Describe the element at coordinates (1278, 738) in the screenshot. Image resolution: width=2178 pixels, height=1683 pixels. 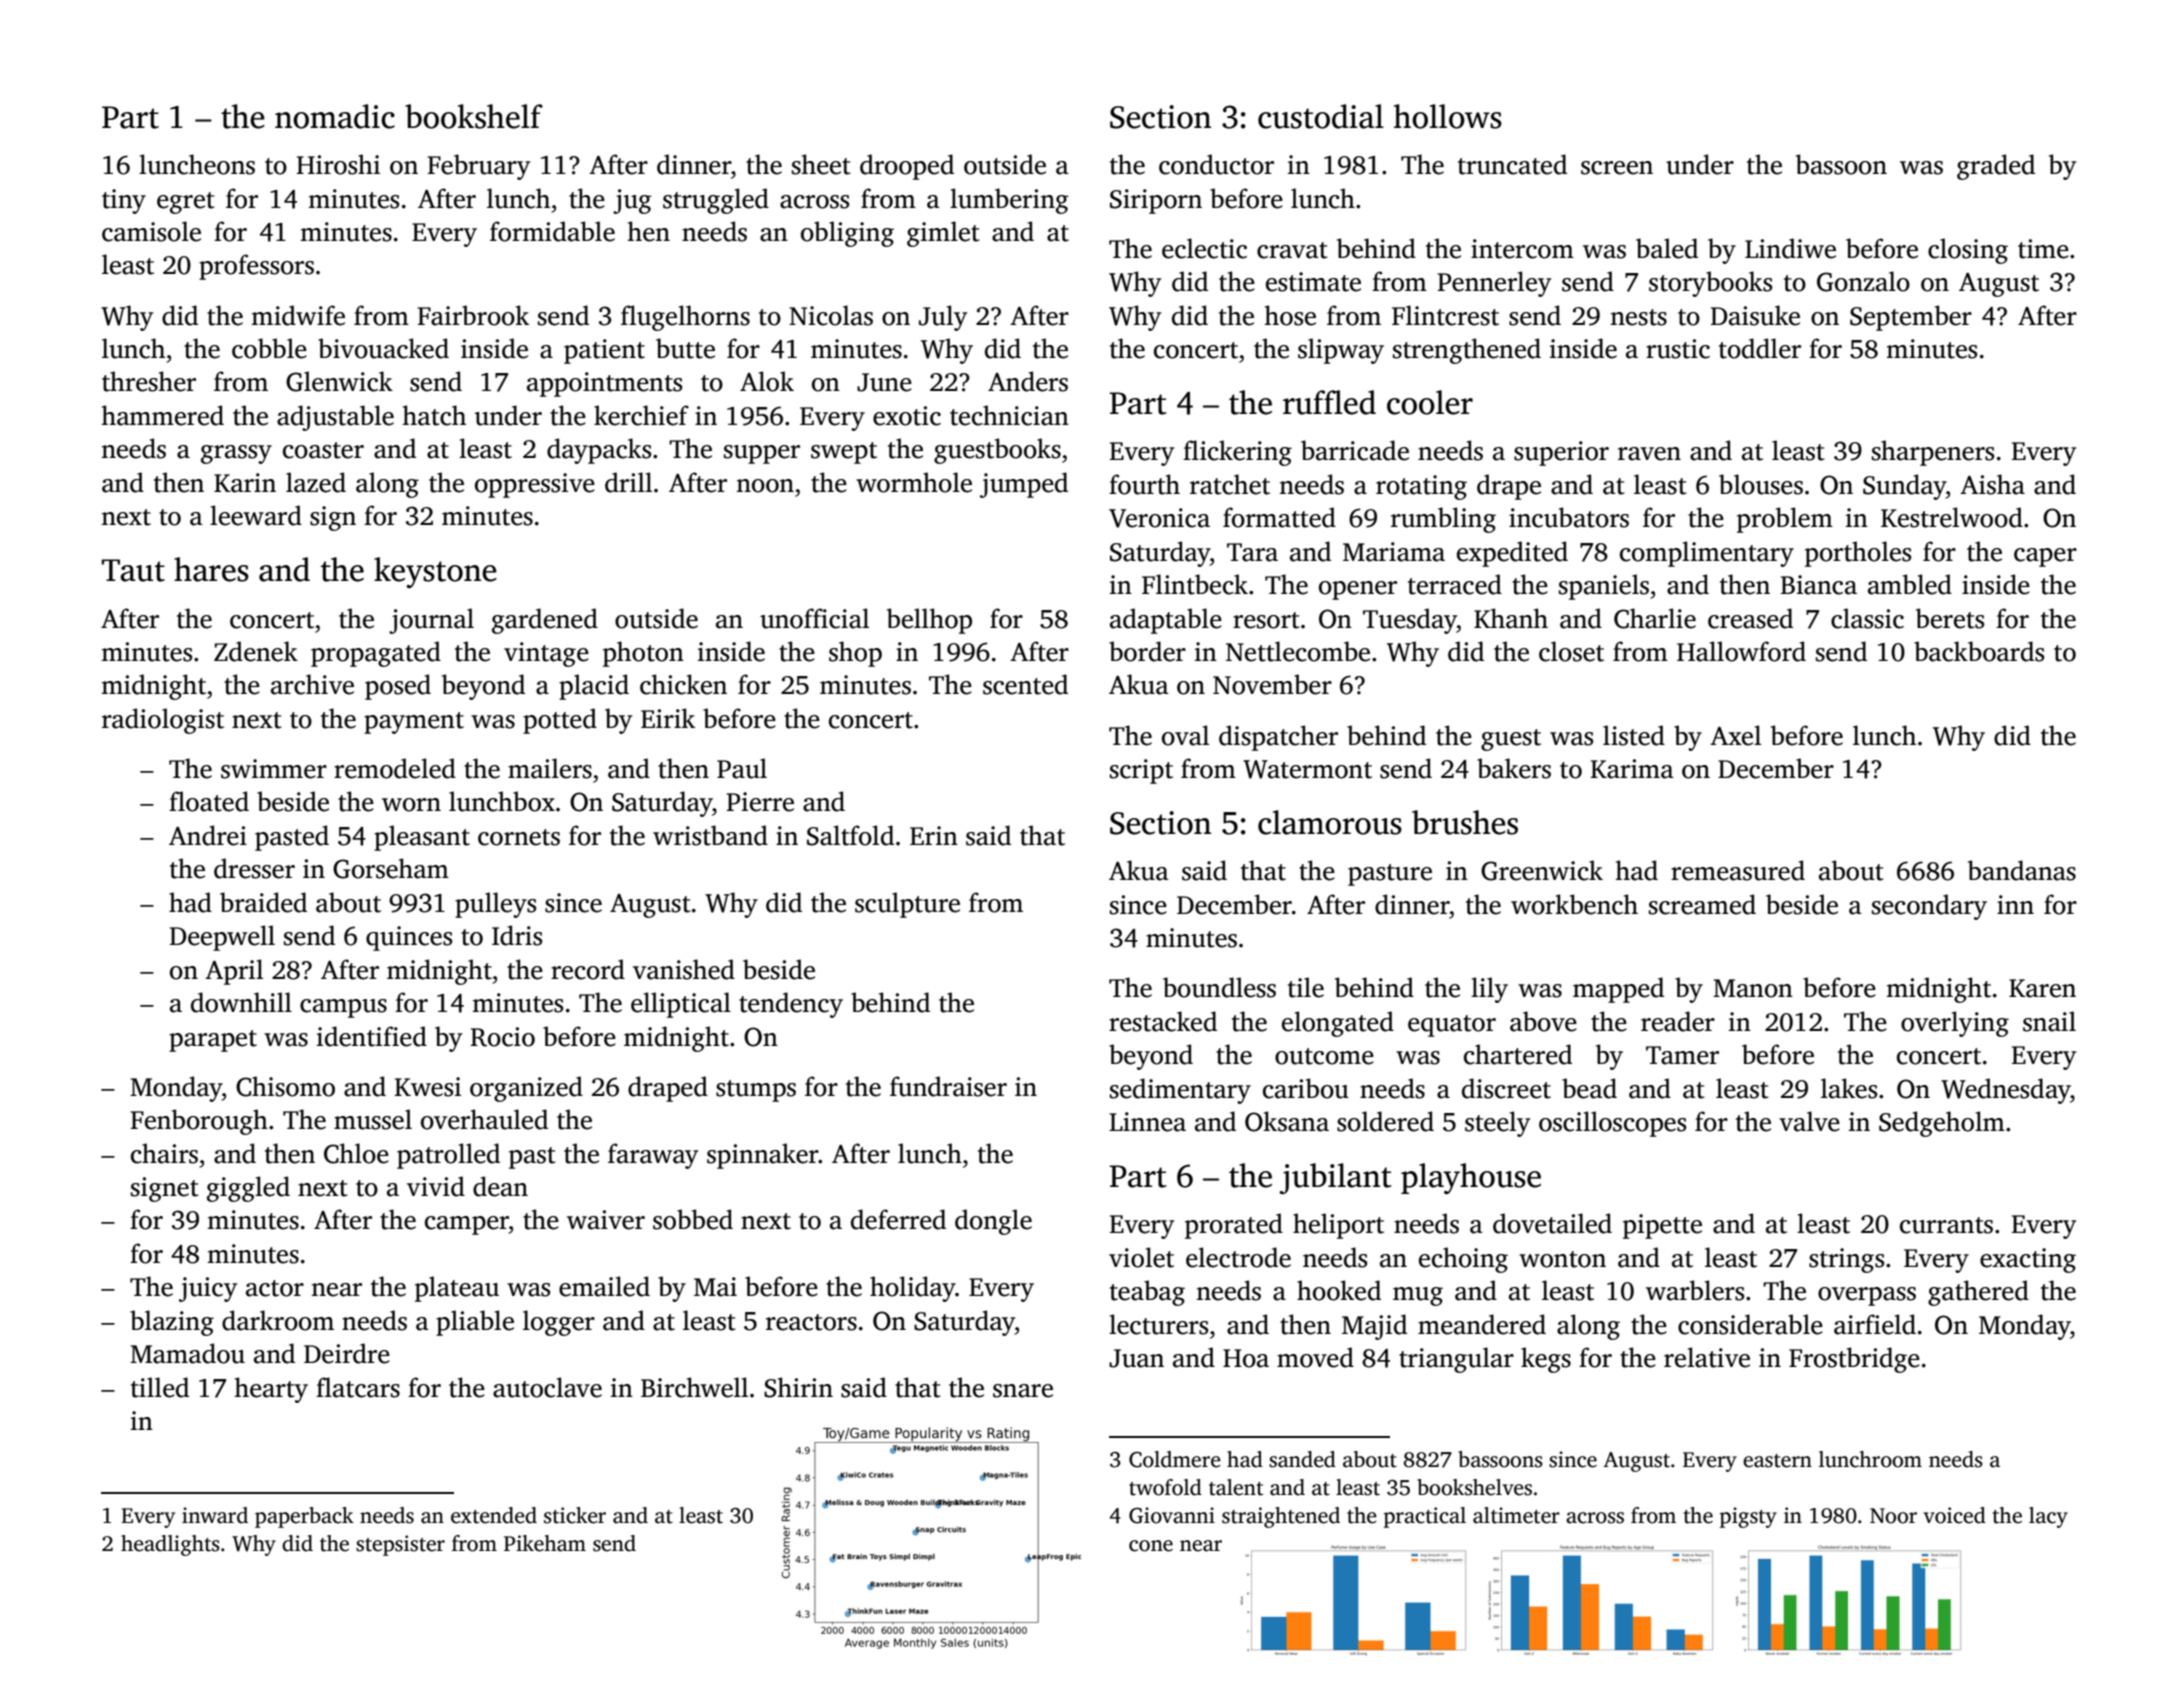
I see `dispatcher` at that location.
